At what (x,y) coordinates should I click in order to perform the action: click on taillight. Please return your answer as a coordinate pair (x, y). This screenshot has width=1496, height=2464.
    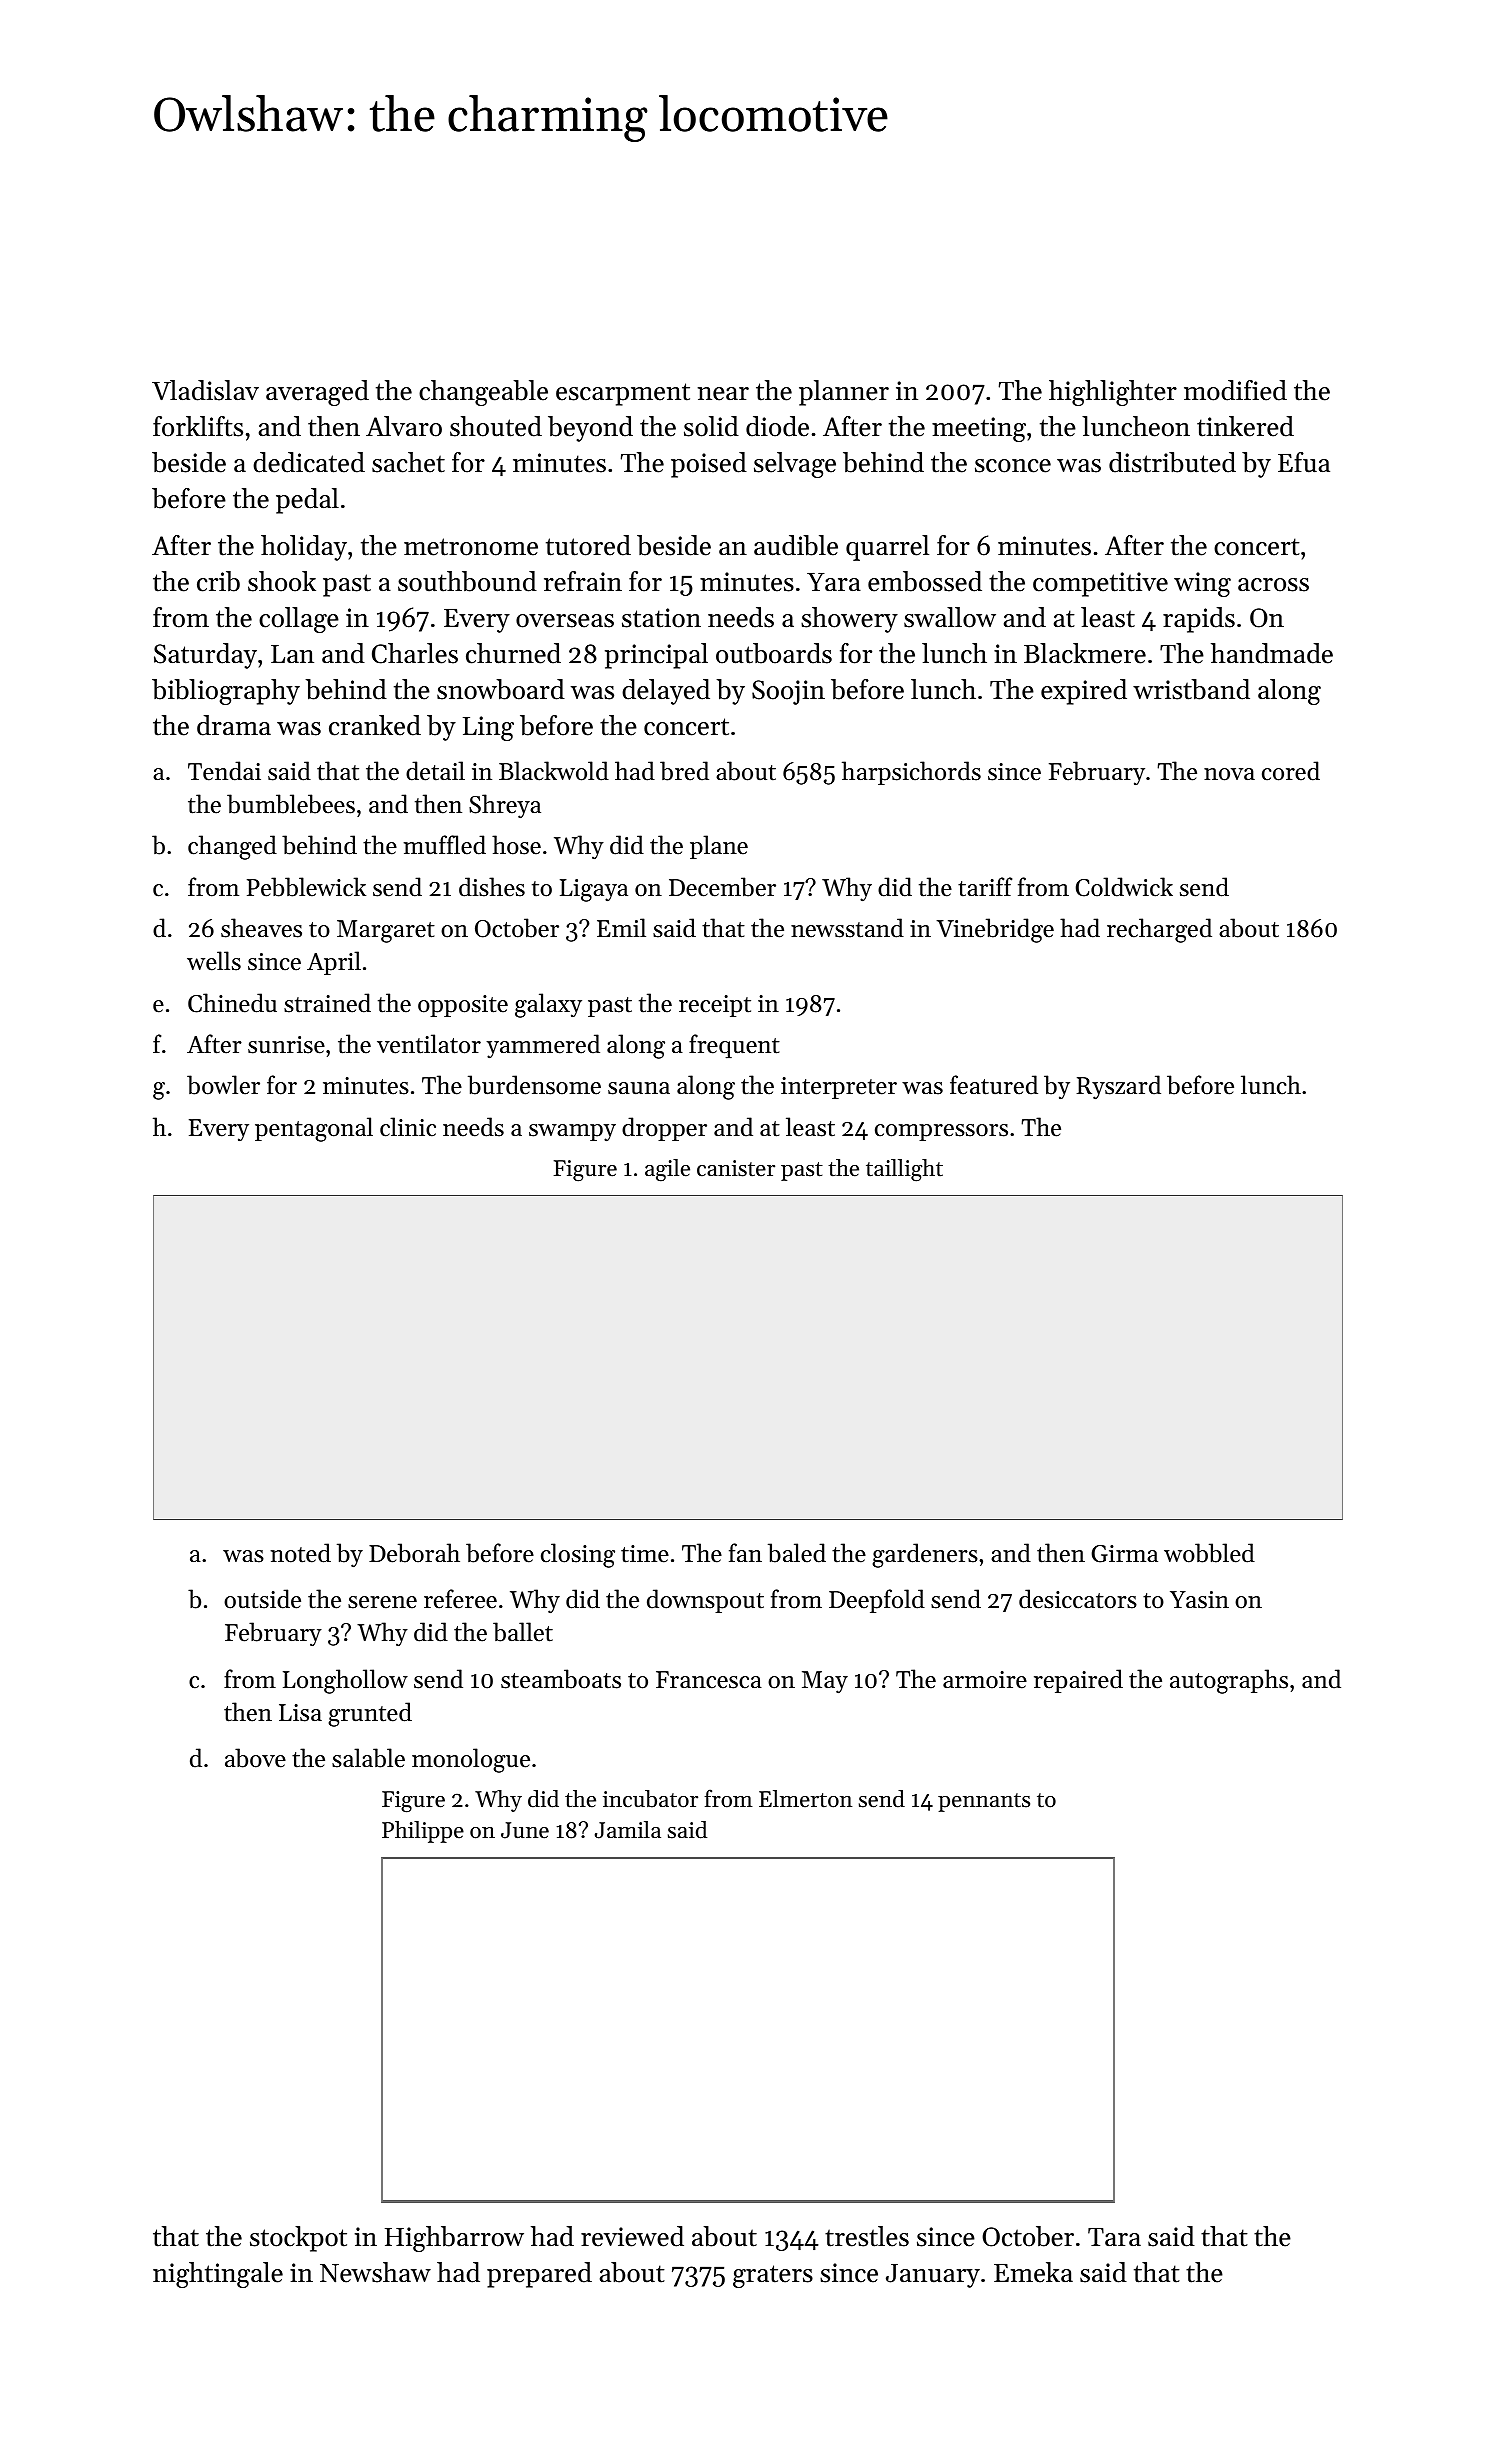
    Looking at the image, I should click on (904, 1170).
